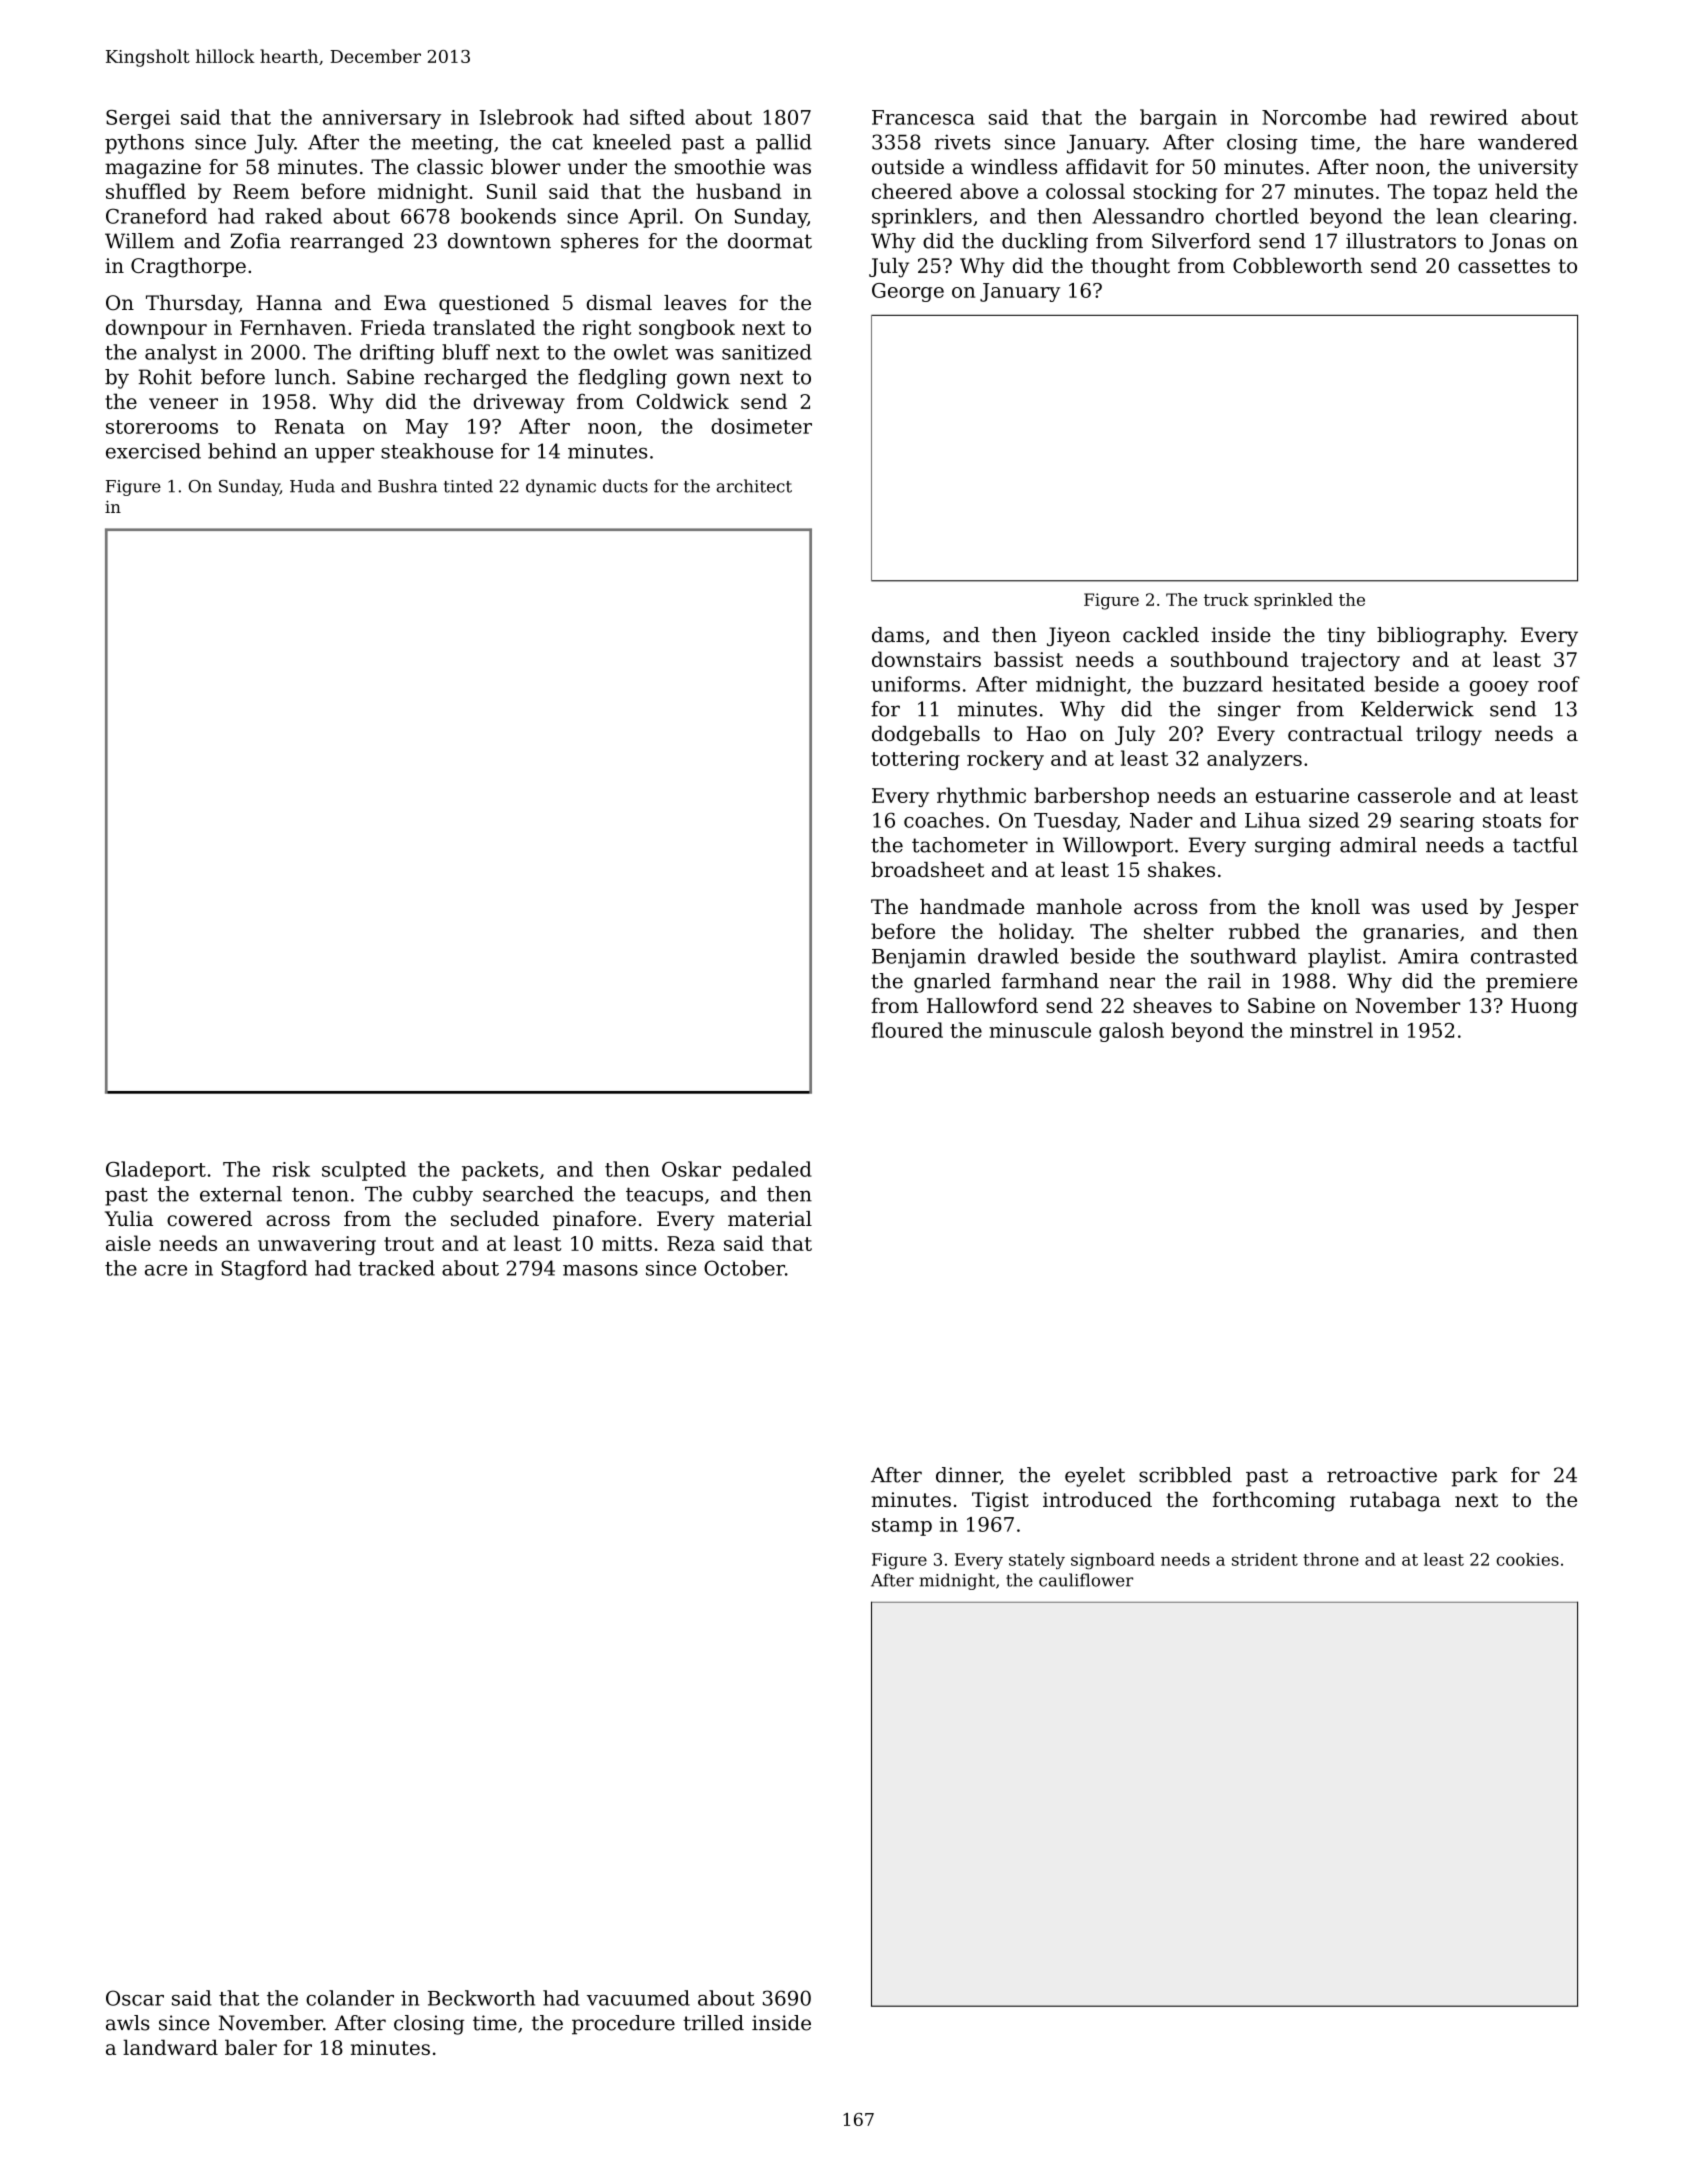 This page has width=1683, height=2178. Describe the element at coordinates (713, 2023) in the page. I see `trilled` at that location.
